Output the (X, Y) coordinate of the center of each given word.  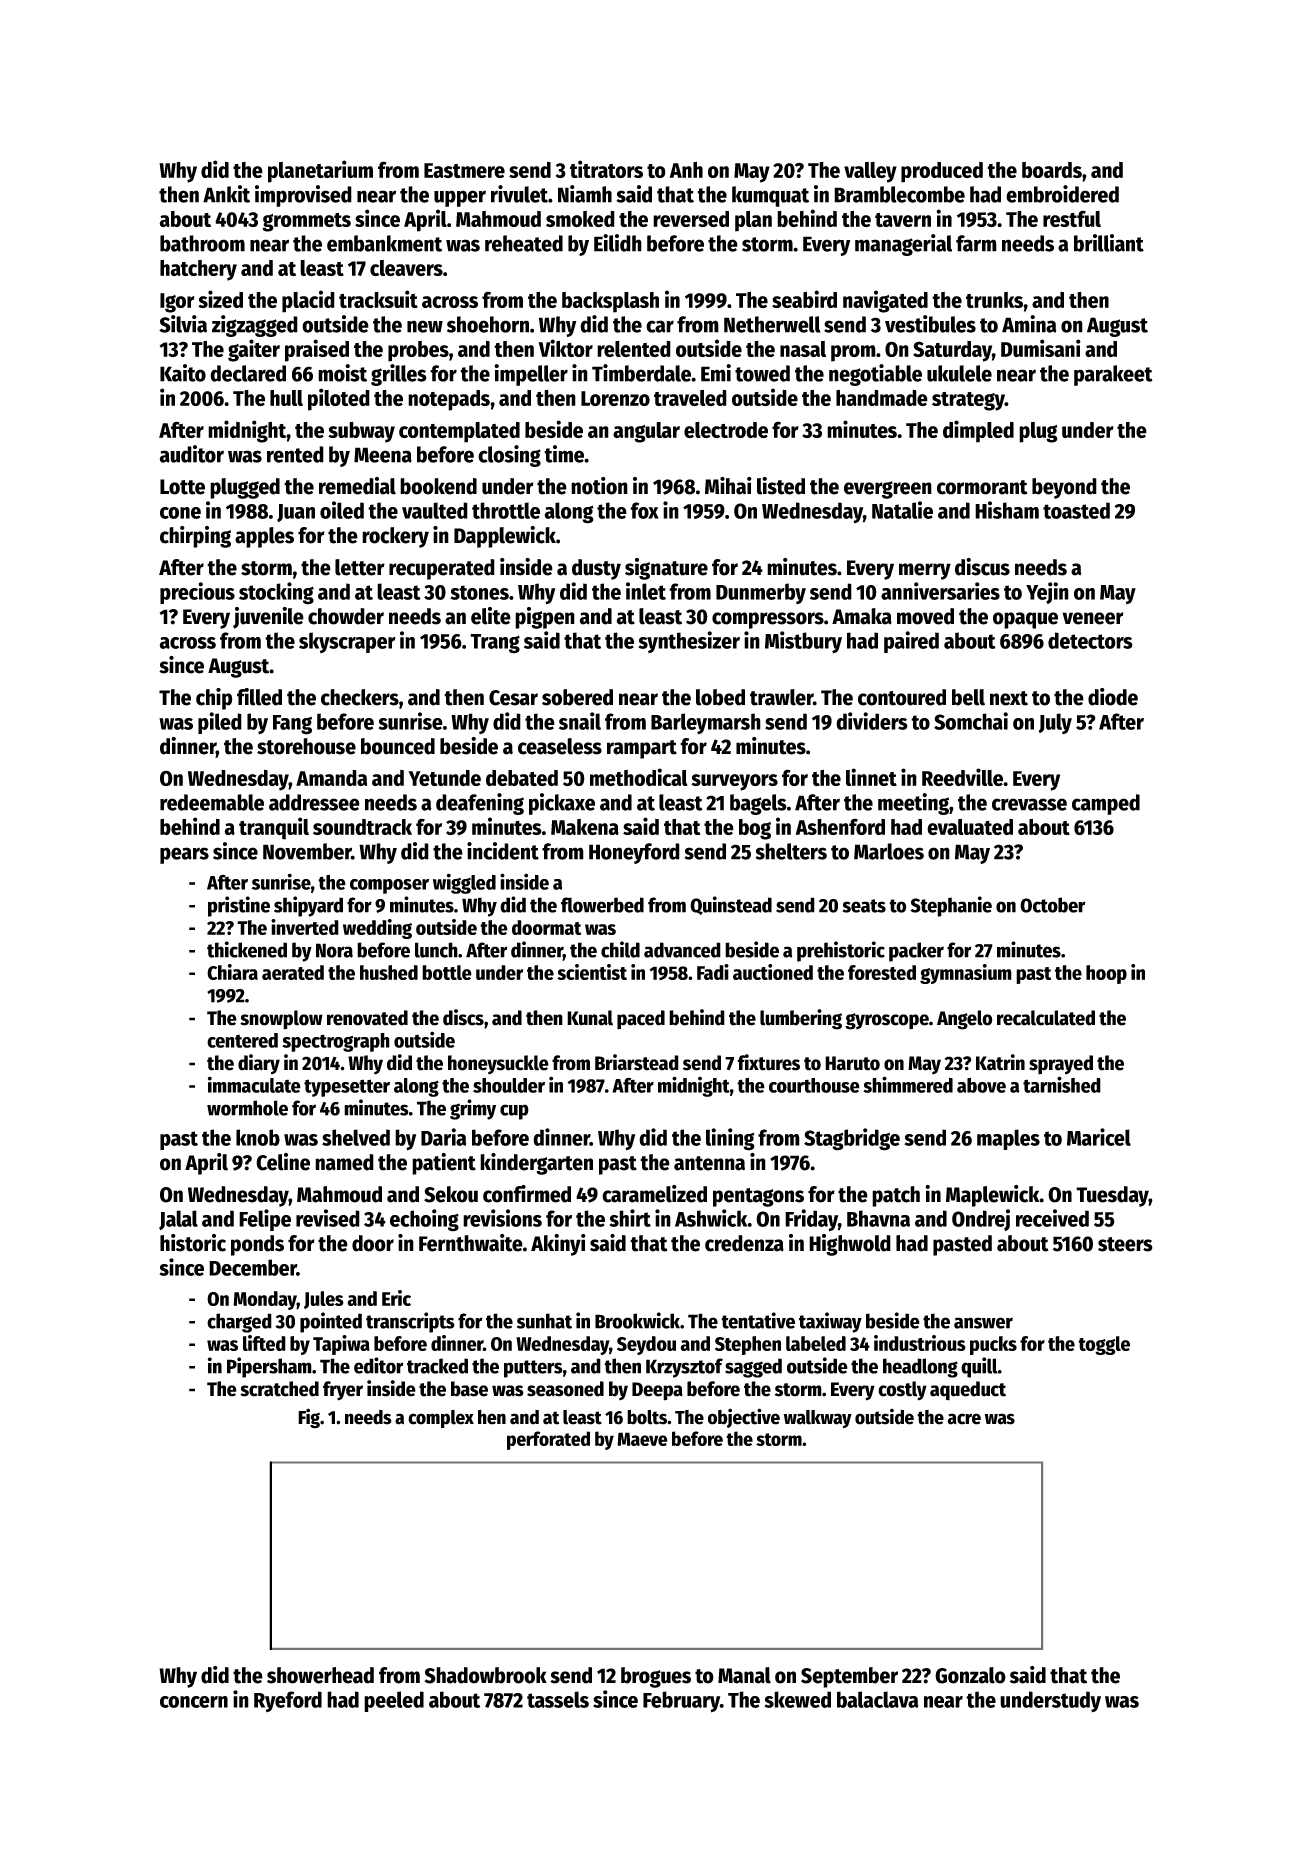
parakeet (1113, 375)
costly (902, 1391)
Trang (495, 644)
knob (258, 1137)
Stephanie (951, 906)
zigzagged (255, 326)
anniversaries (940, 591)
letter (360, 567)
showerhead (320, 1675)
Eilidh (618, 243)
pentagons (758, 1197)
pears (184, 855)
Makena (585, 827)
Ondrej (981, 1220)
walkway (818, 1419)
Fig (309, 1418)
